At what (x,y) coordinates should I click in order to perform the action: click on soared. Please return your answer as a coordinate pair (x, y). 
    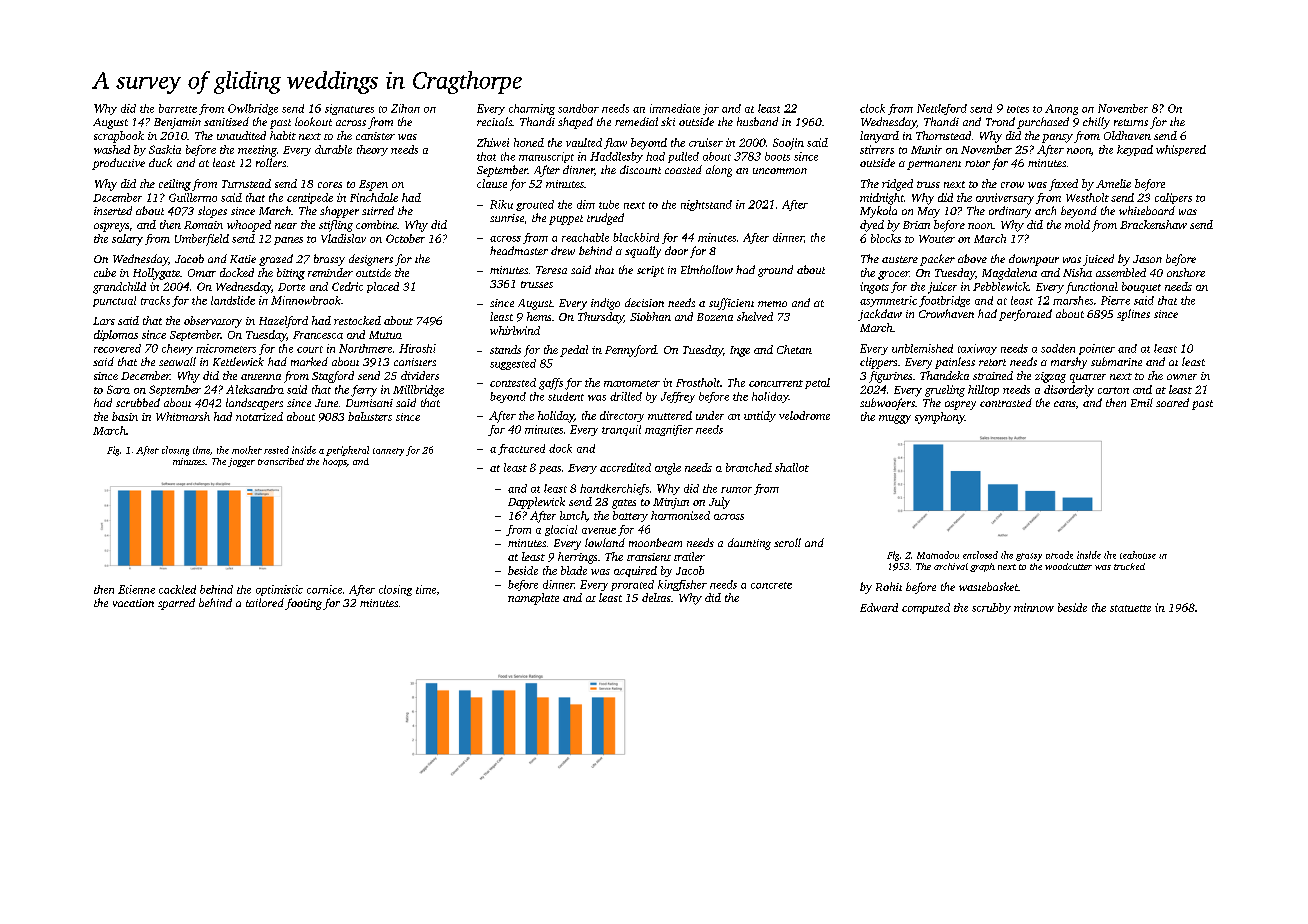
    Looking at the image, I should click on (1172, 402).
